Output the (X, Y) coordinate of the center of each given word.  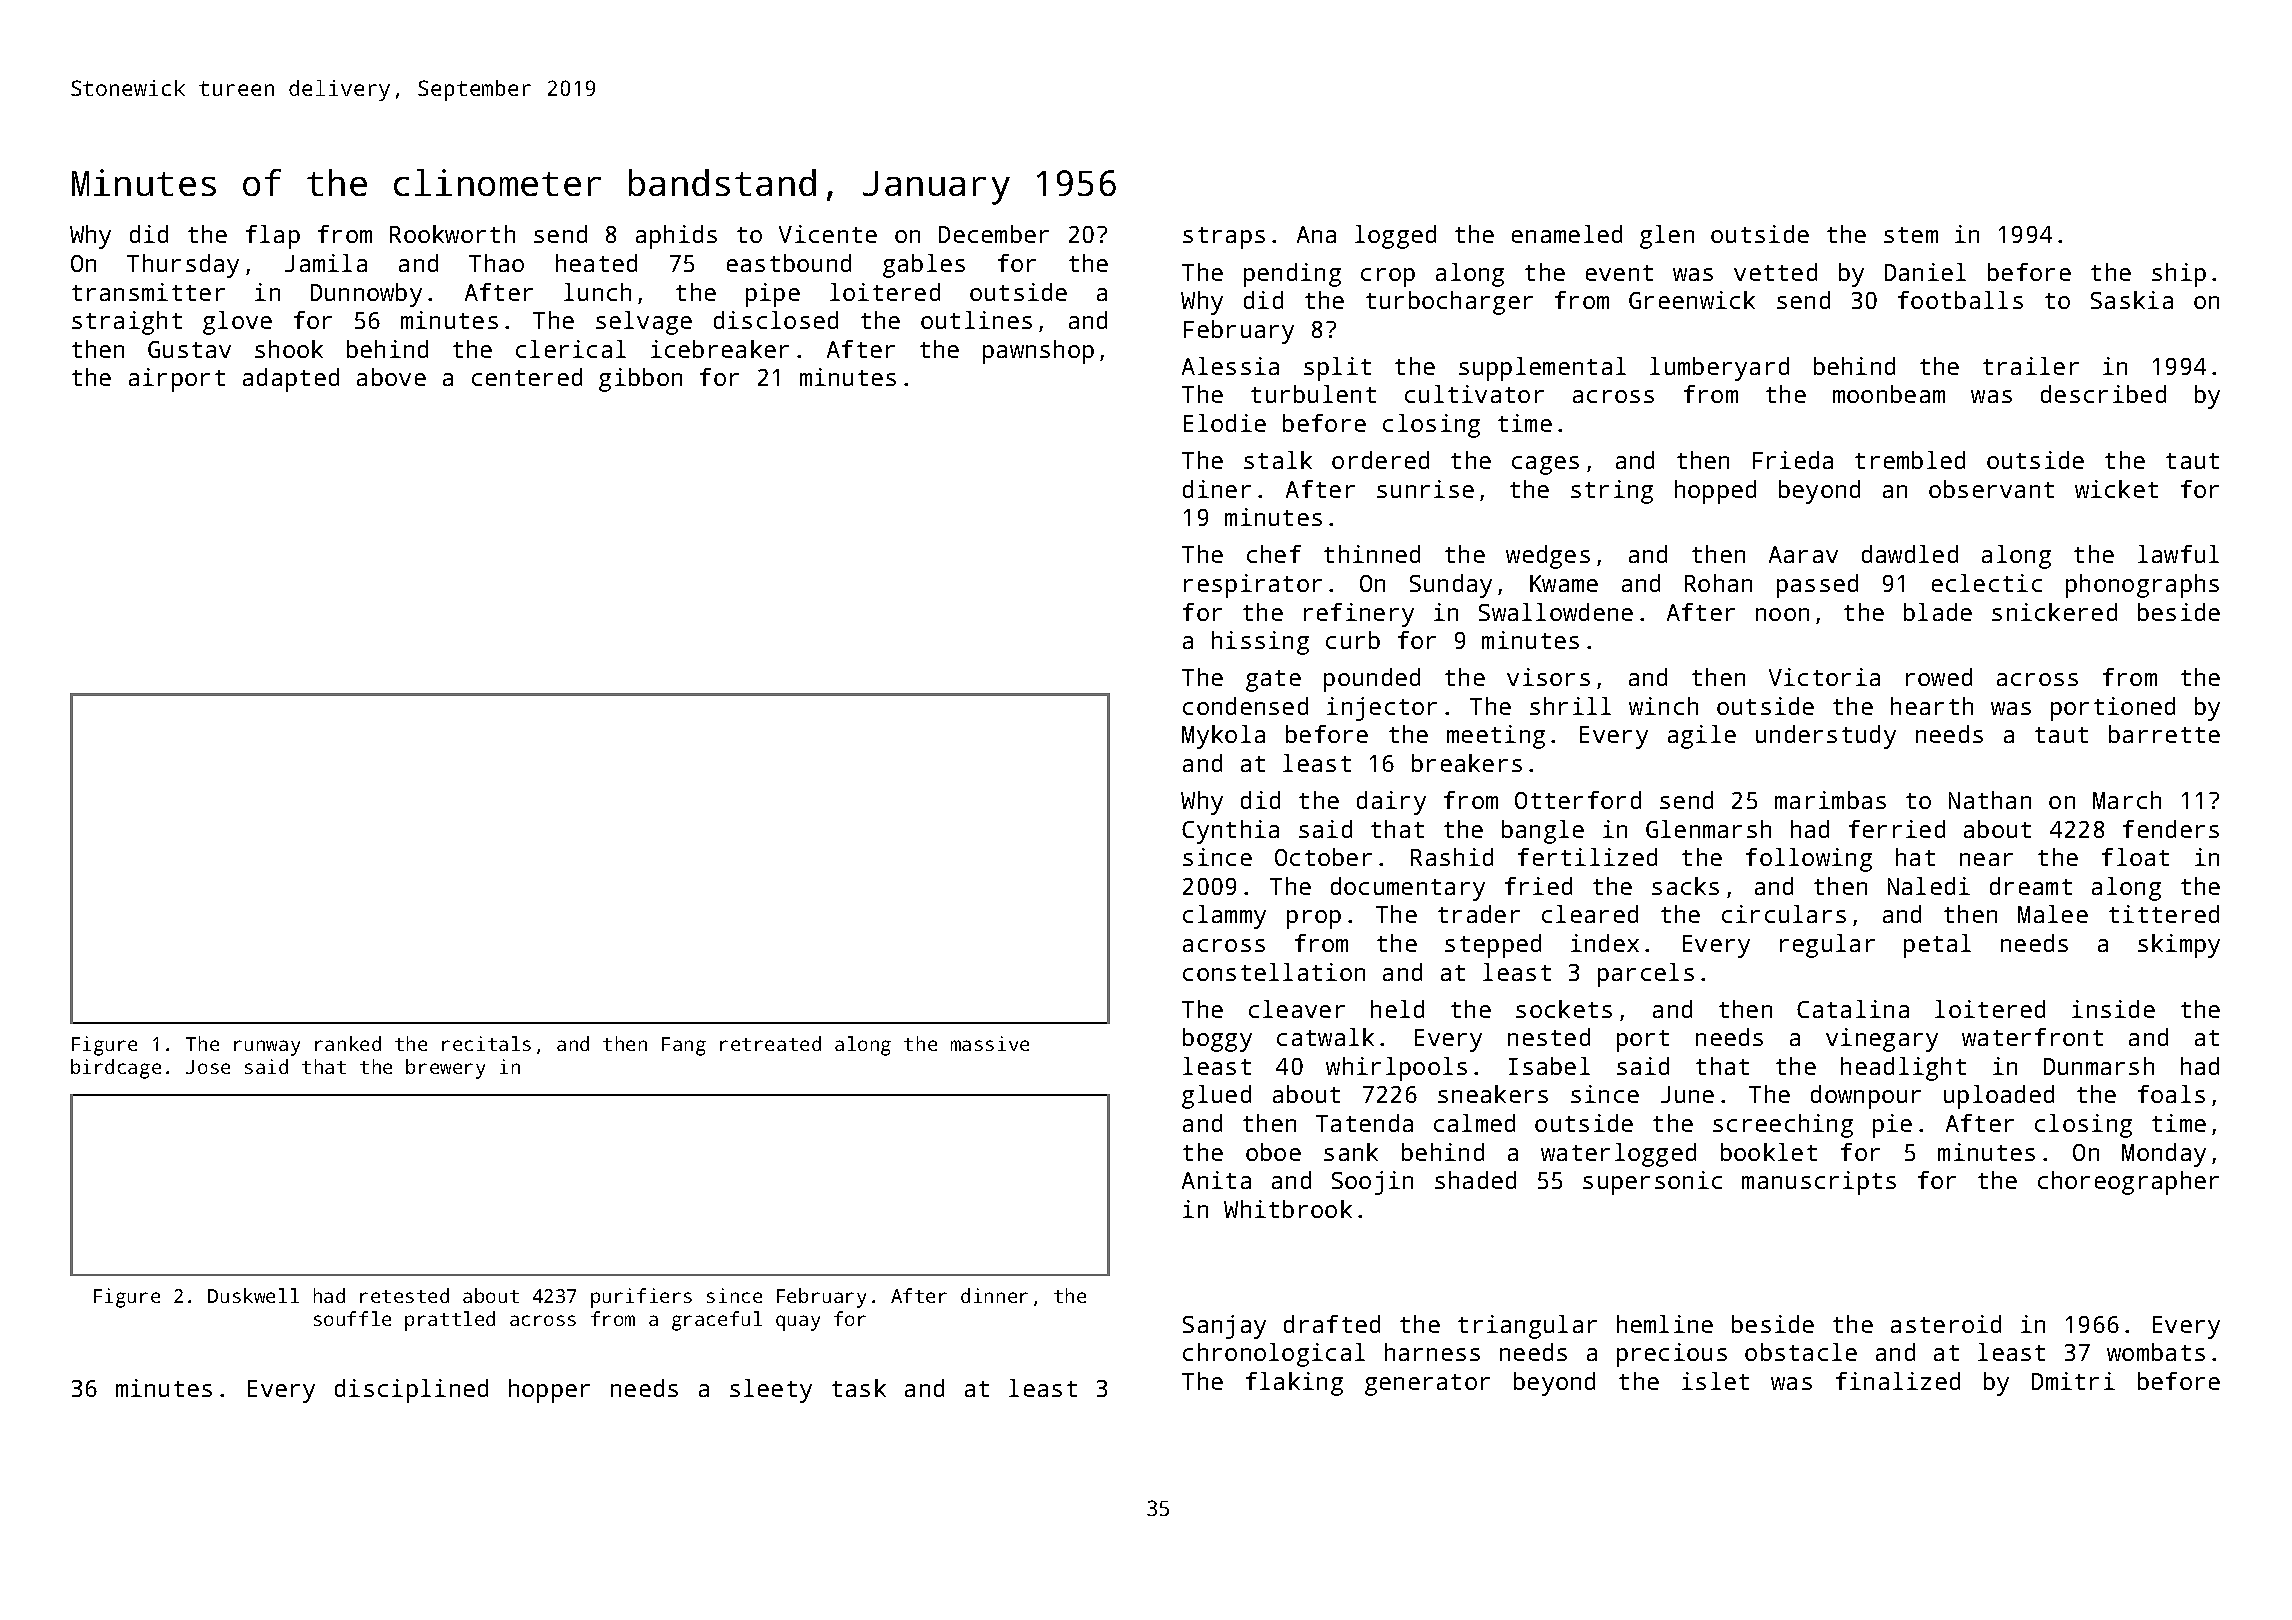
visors (1548, 677)
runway (267, 1048)
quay (798, 1323)
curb (1353, 640)
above (391, 377)
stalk (1278, 460)
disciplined (411, 1391)
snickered (2054, 612)
